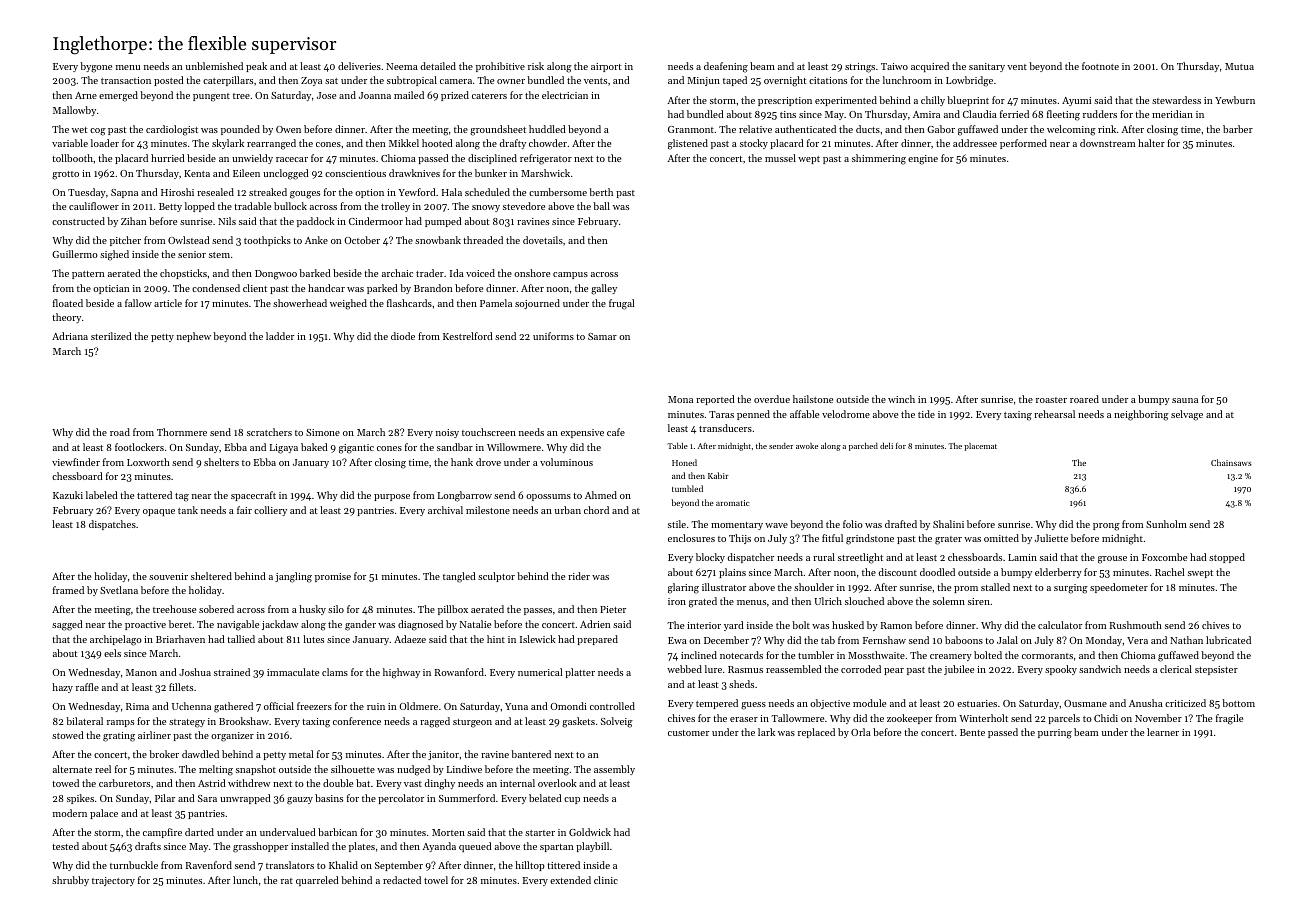 This screenshot has height=924, width=1308. What do you see at coordinates (70, 881) in the screenshot?
I see `shrubby` at bounding box center [70, 881].
